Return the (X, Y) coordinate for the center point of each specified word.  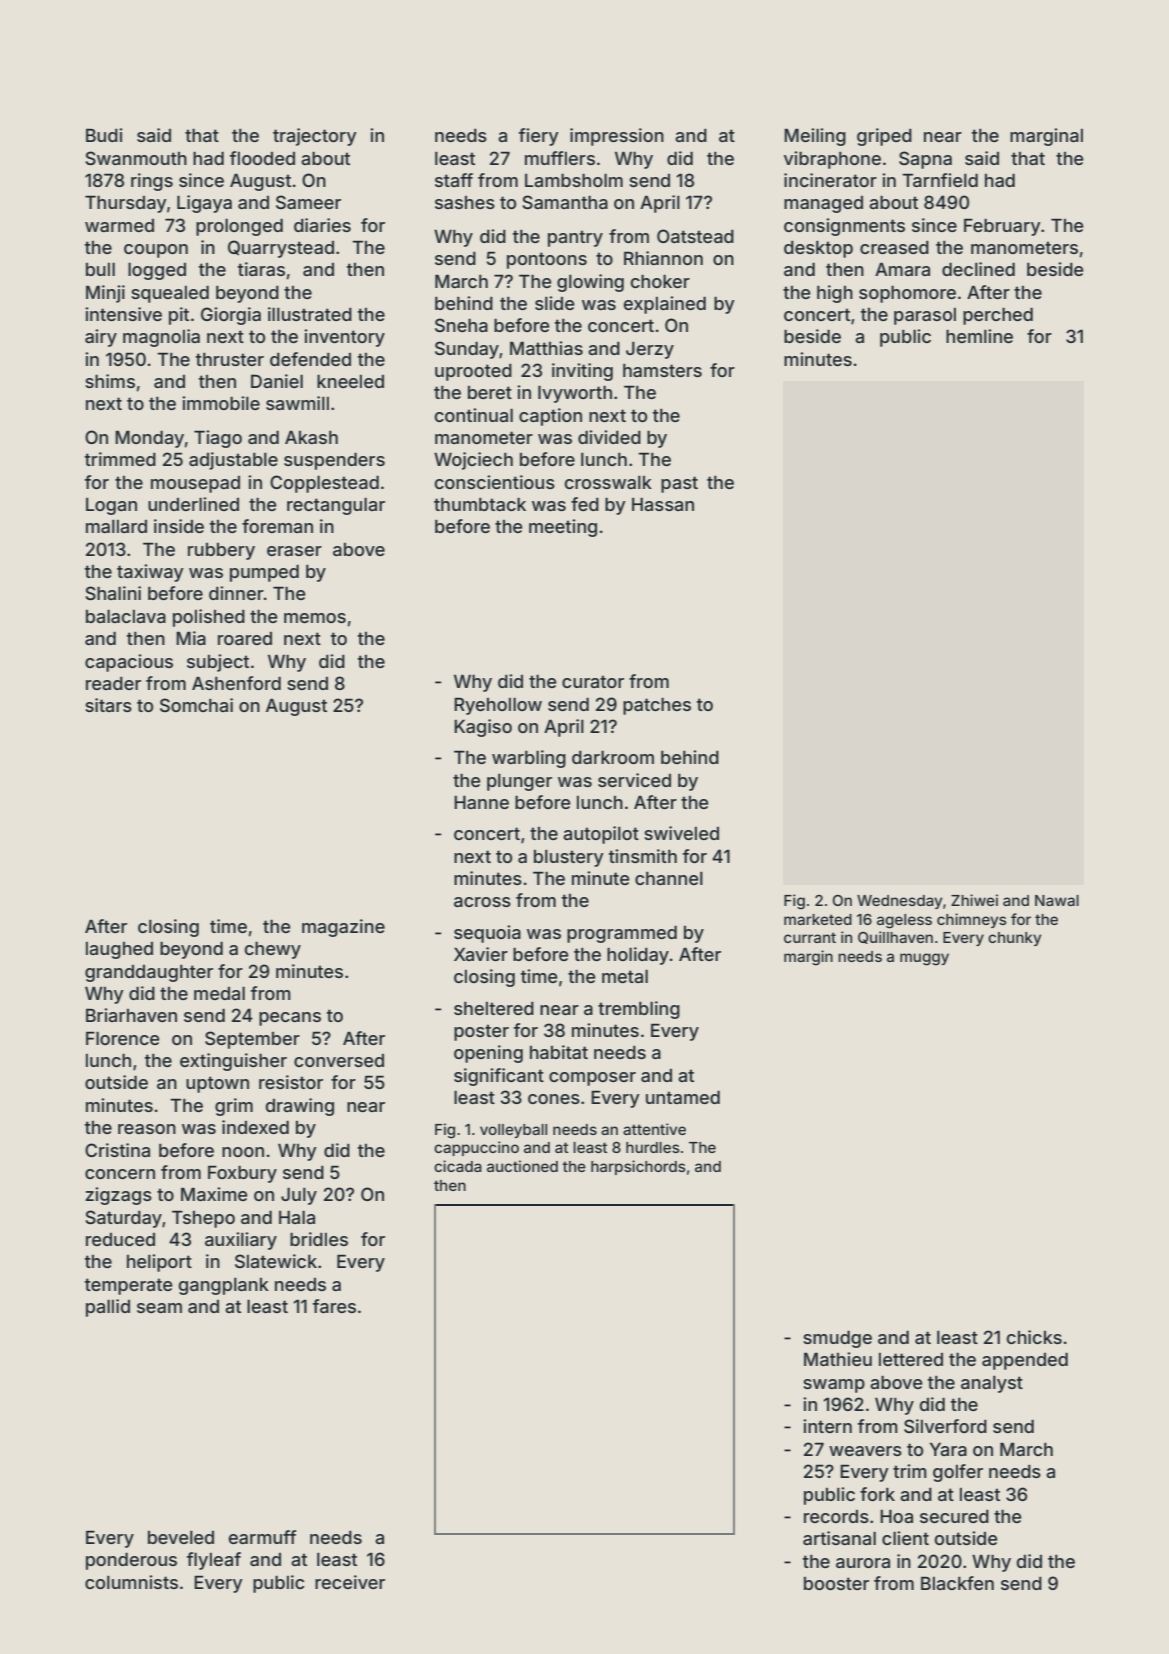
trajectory (315, 137)
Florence (123, 1038)
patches (657, 706)
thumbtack (480, 504)
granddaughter (149, 973)
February (1002, 227)
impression (617, 137)
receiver (350, 1582)
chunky (1014, 939)
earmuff (262, 1537)
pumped (264, 573)
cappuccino (476, 1148)
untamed (683, 1097)
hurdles (653, 1147)
